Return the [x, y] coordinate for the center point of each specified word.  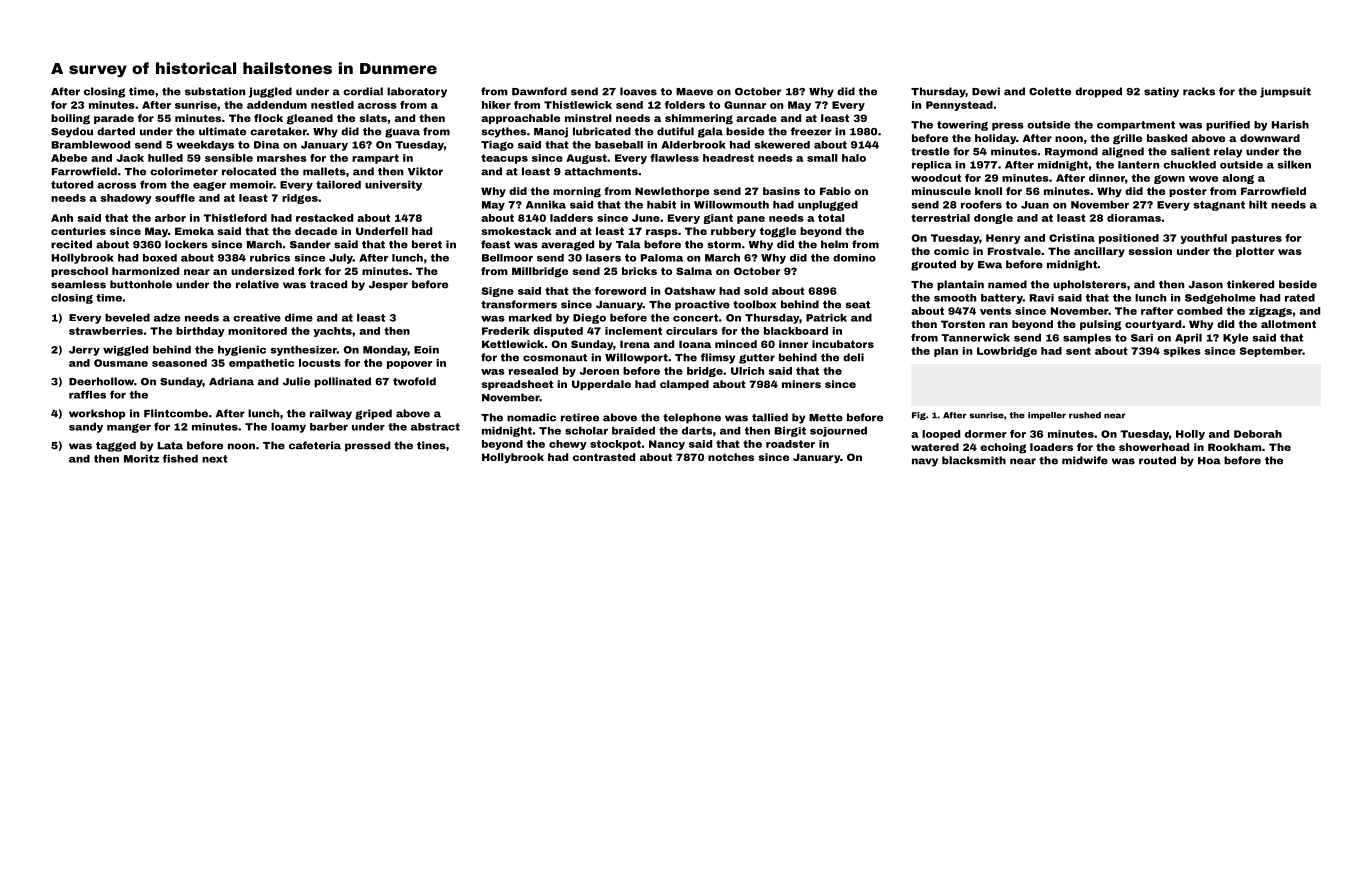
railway [331, 414]
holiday [995, 139]
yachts [332, 332]
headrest [728, 158]
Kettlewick [513, 344]
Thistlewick [578, 105]
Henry [1003, 239]
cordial [363, 91]
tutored [72, 185]
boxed [160, 258]
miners [801, 384]
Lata [170, 446]
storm [724, 245]
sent [1078, 351]
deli [853, 357]
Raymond [1071, 152]
